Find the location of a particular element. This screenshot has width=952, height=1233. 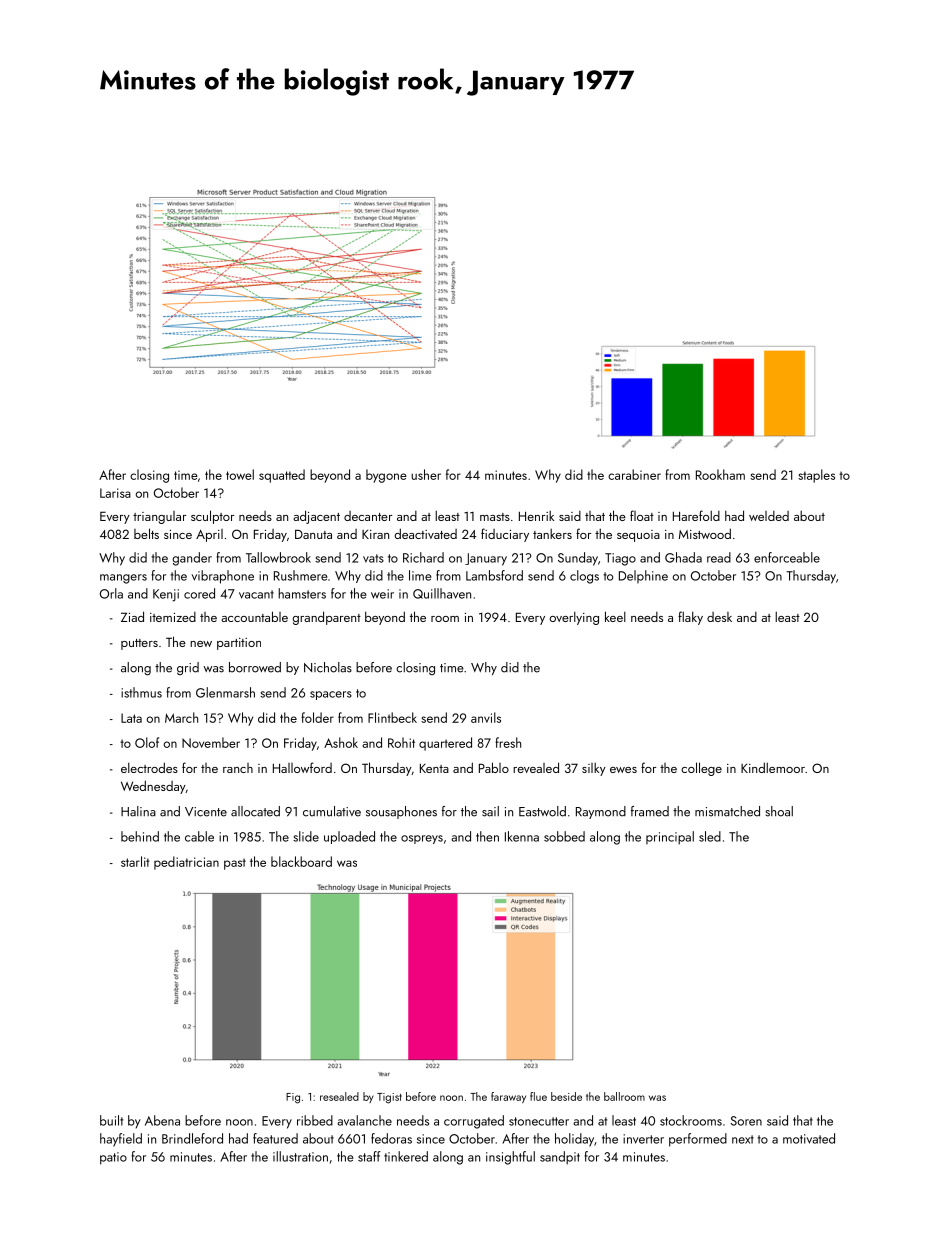

carabiner is located at coordinates (634, 474).
